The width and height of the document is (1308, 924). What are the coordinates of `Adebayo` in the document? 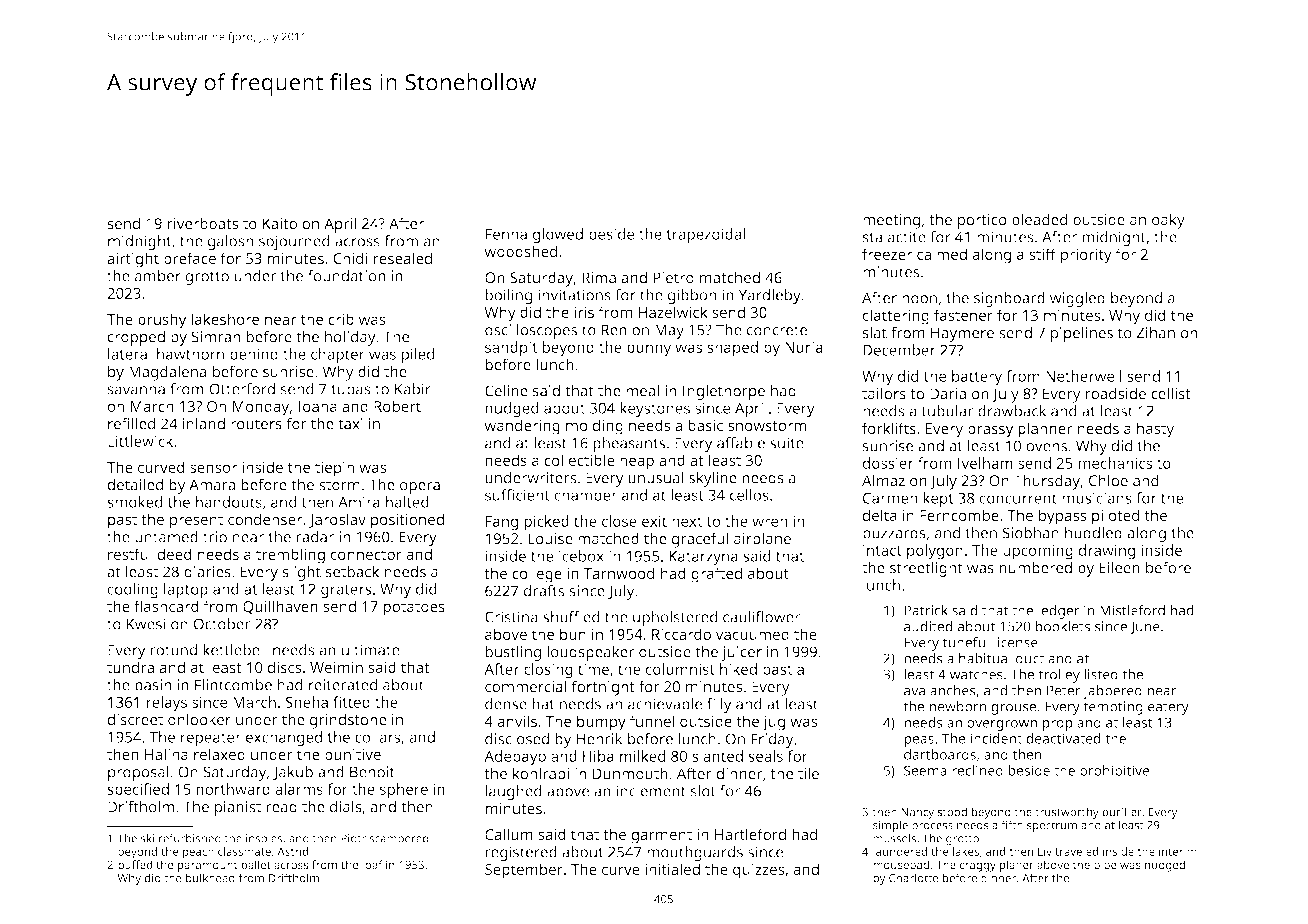 It's located at (515, 758).
